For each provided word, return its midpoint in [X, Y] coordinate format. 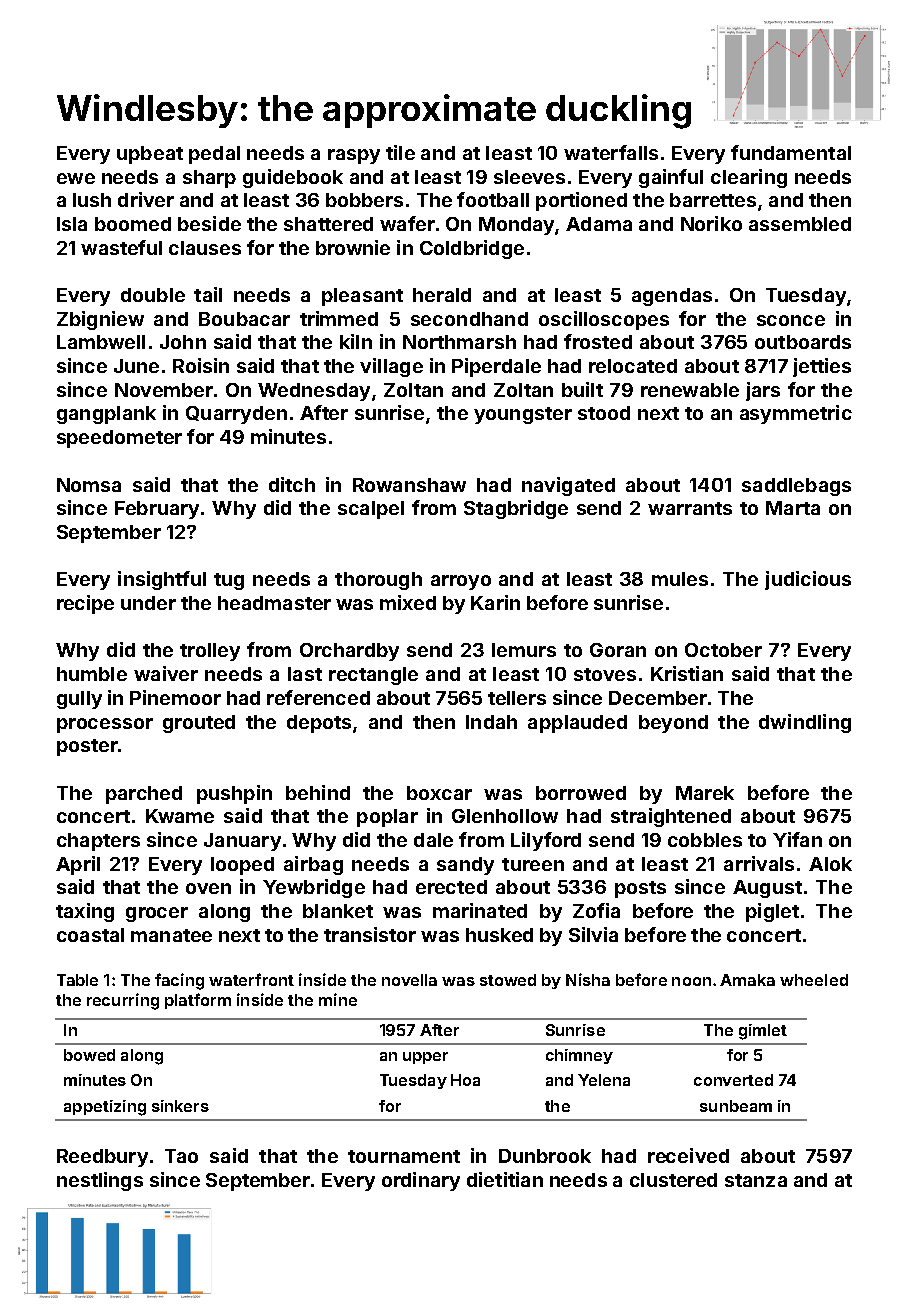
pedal [214, 155]
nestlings [100, 1181]
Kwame [180, 816]
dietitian [505, 1179]
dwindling [805, 723]
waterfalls [611, 152]
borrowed [581, 793]
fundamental [791, 152]
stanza [756, 1180]
